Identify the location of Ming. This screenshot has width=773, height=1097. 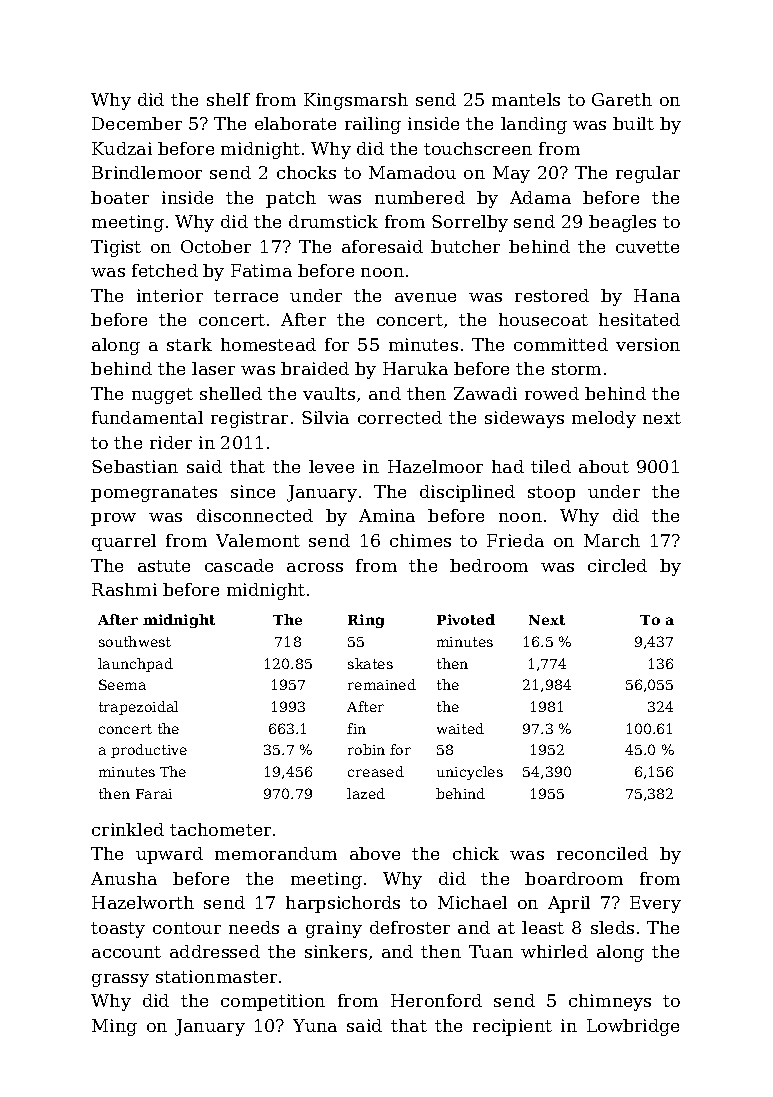
(114, 1027).
